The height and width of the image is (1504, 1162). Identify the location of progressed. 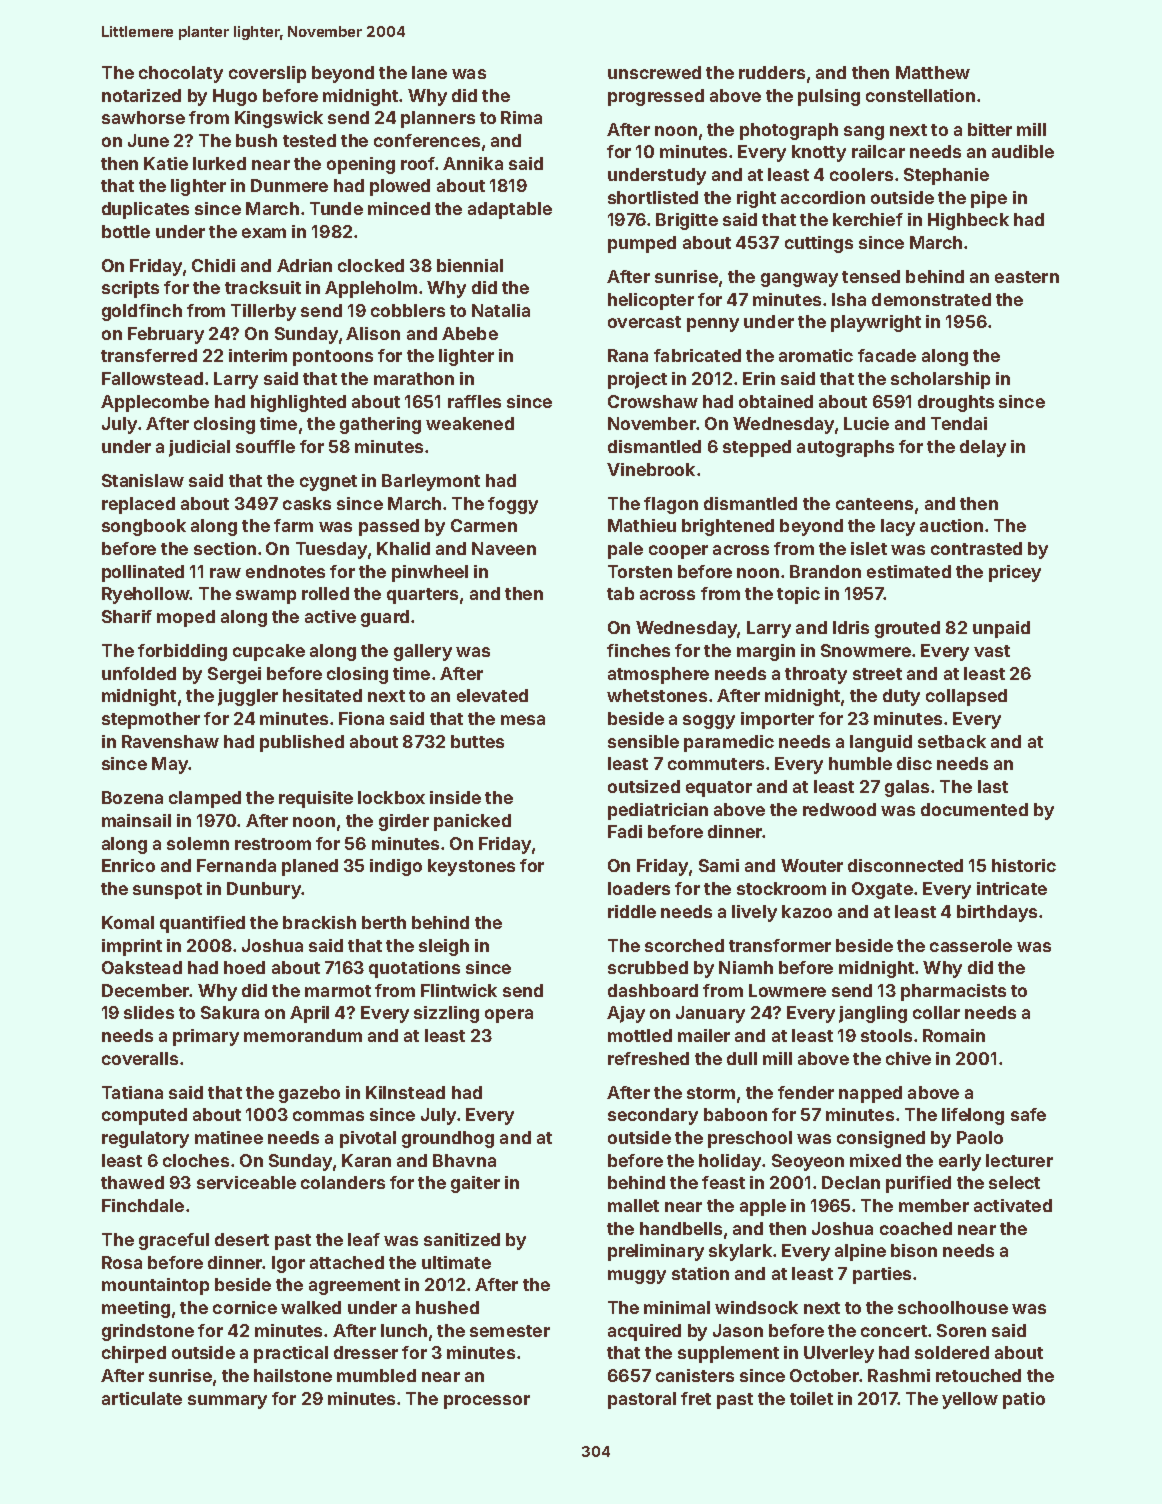
(656, 97).
